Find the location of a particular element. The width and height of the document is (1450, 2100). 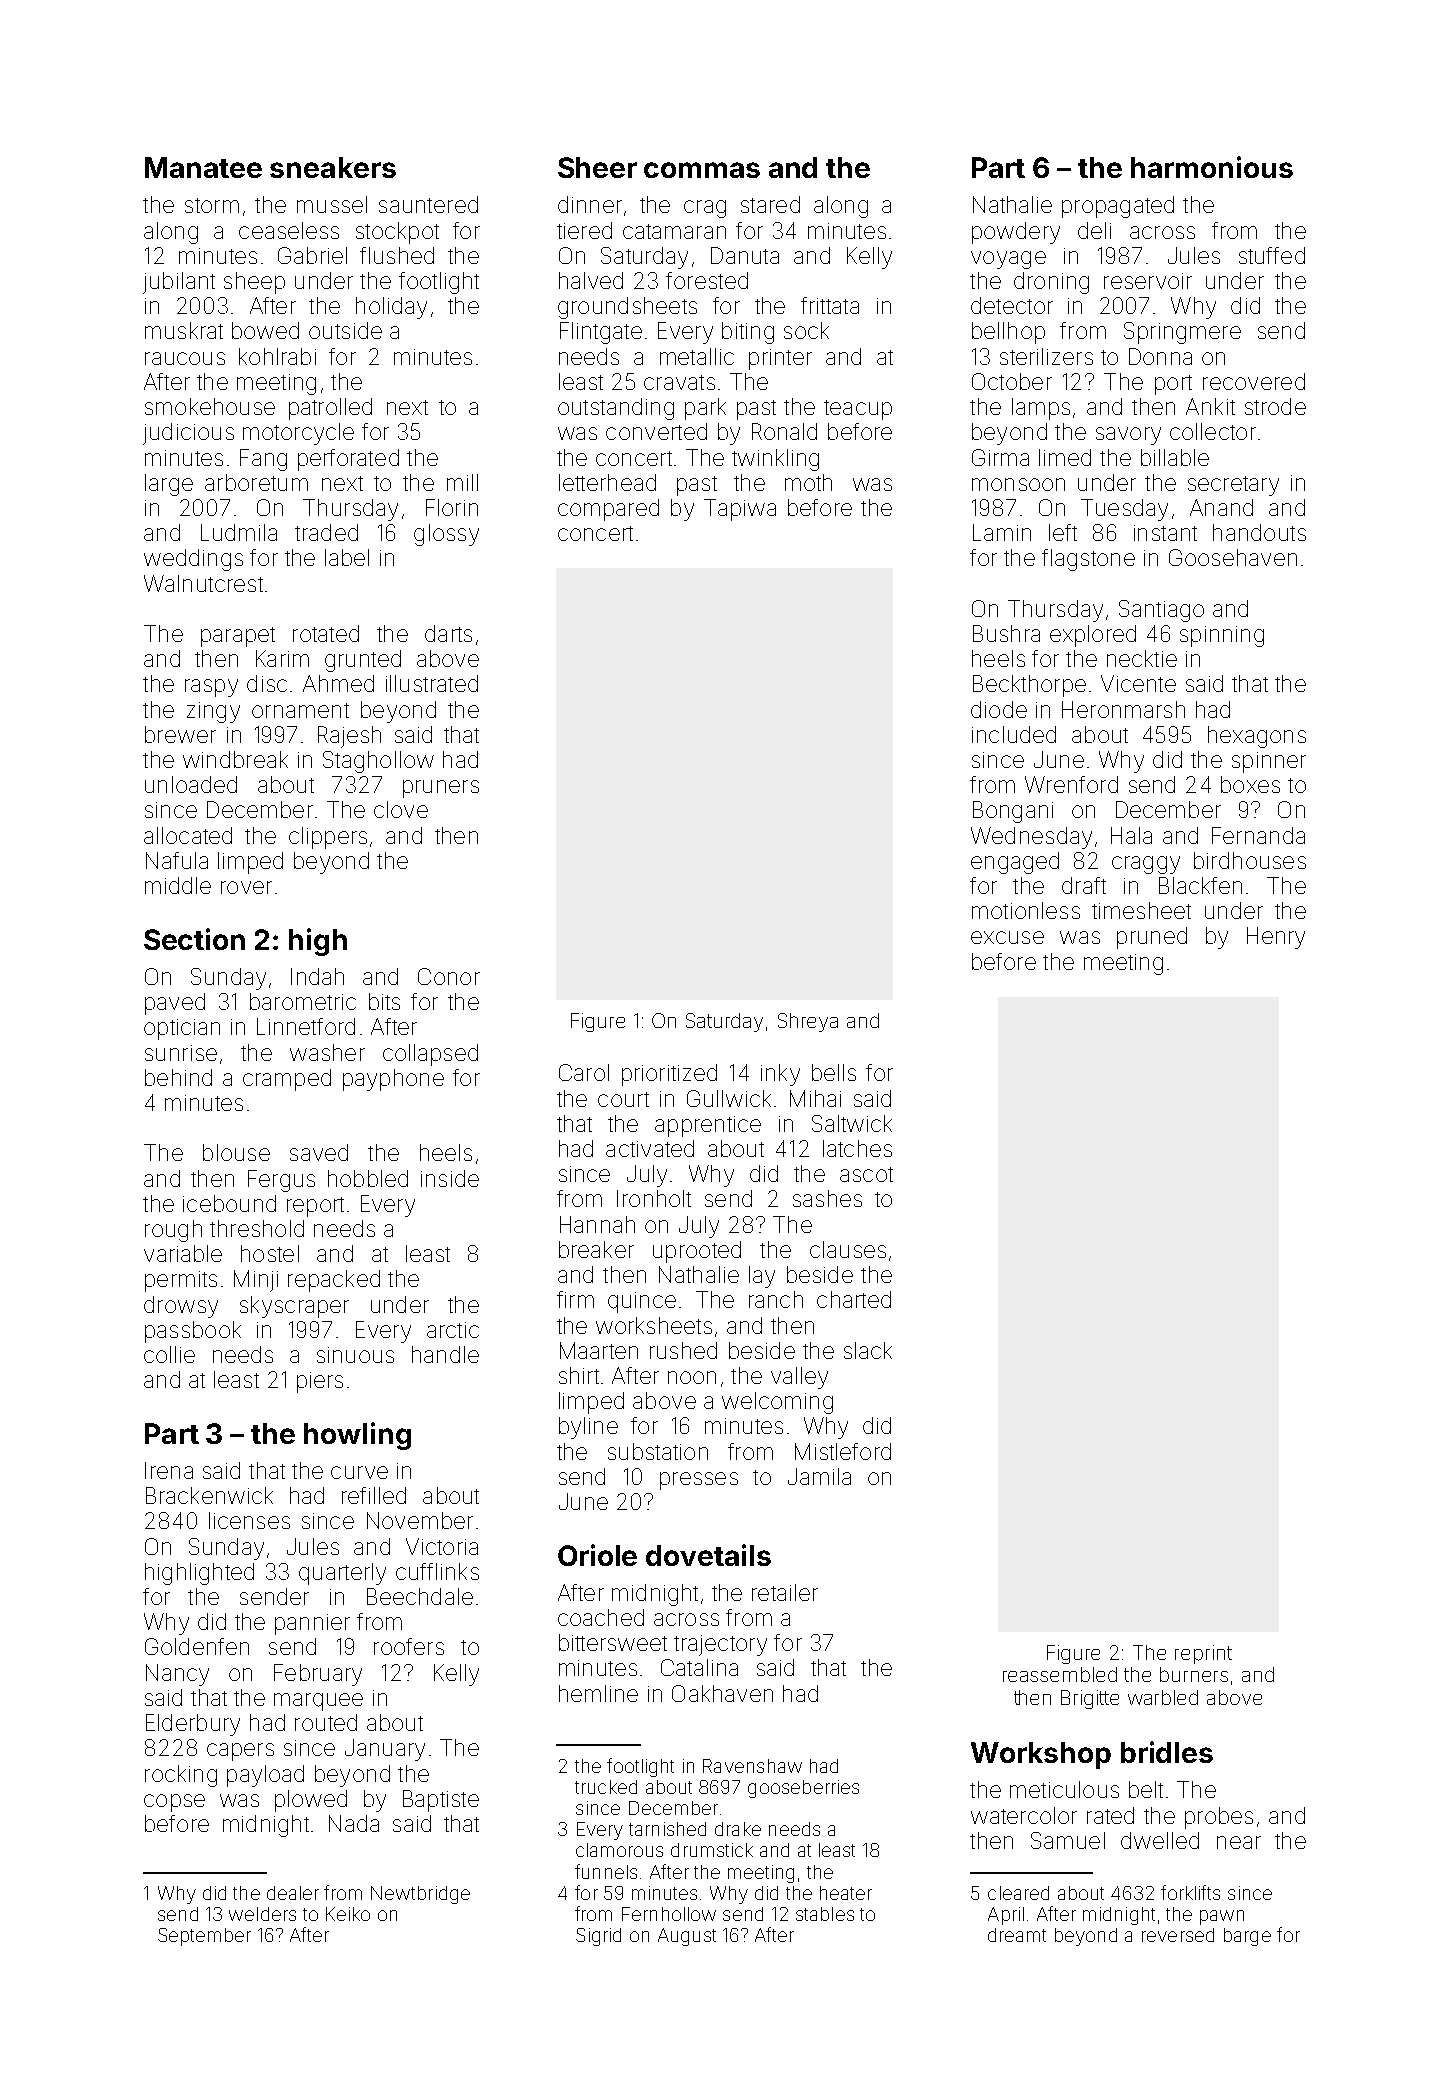

Nafula is located at coordinates (177, 860).
